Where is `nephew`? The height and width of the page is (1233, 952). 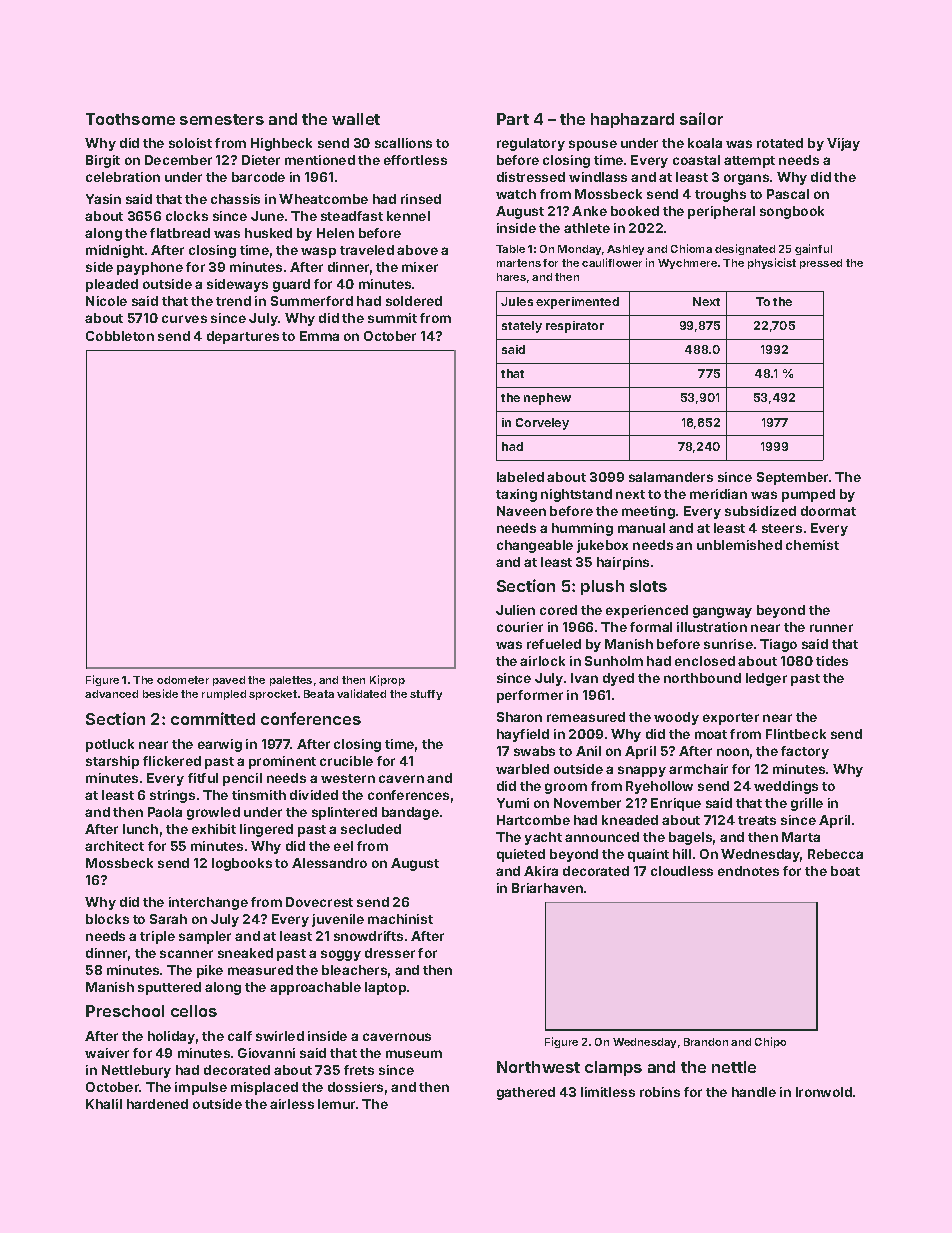 nephew is located at coordinates (547, 399).
